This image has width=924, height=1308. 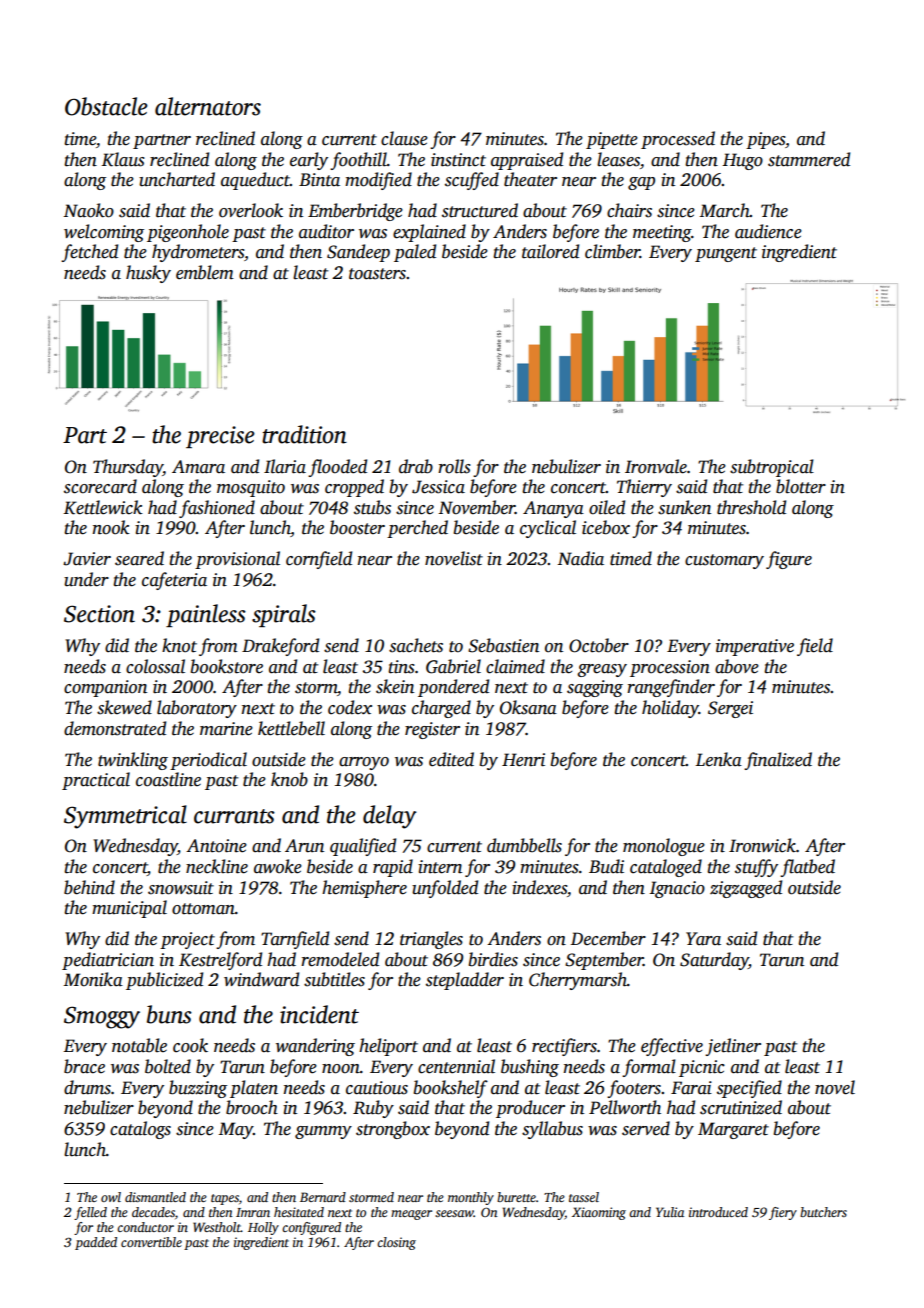 What do you see at coordinates (106, 106) in the image?
I see `Obstacle` at bounding box center [106, 106].
